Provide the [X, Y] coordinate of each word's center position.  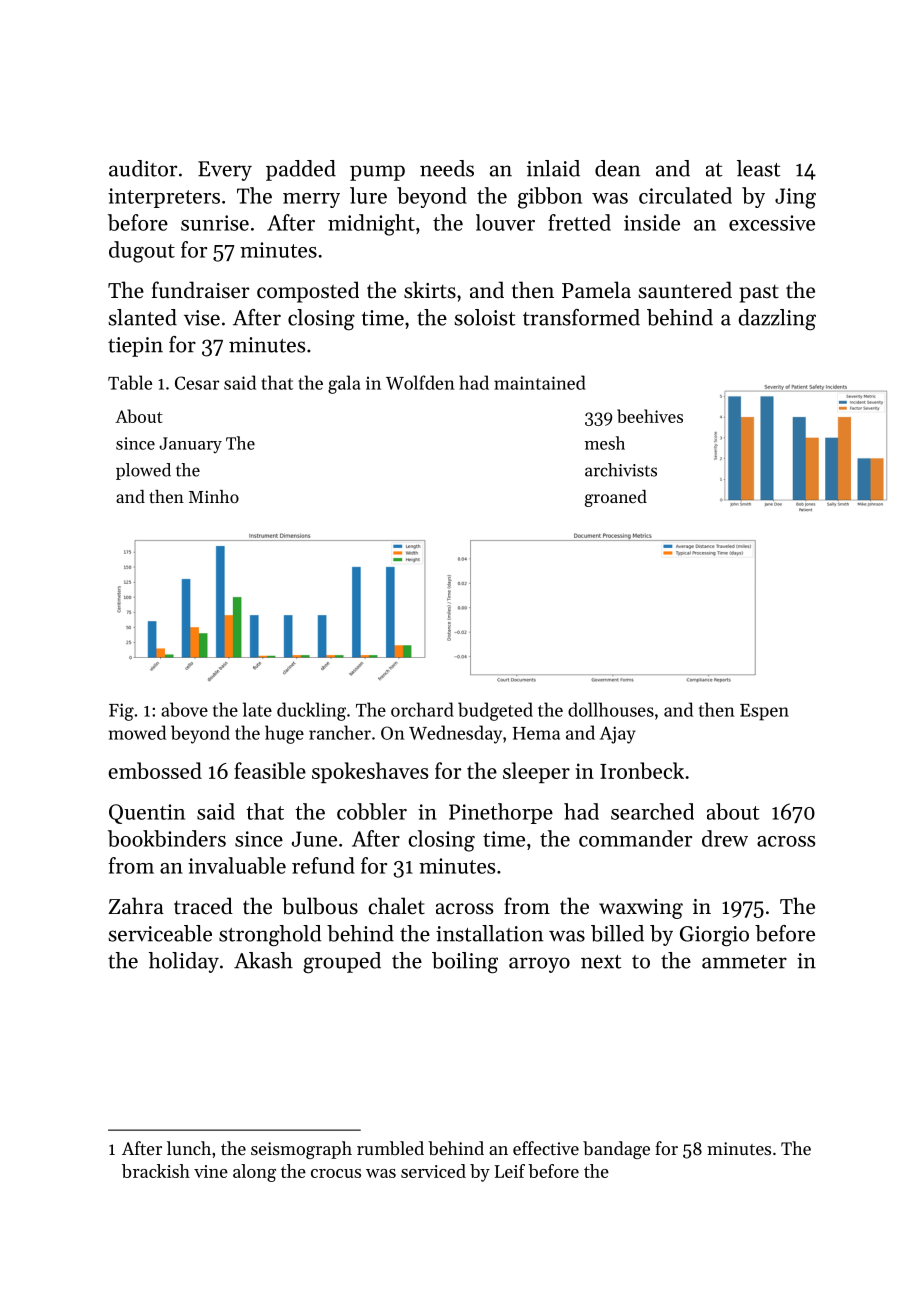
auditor [143, 168]
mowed [137, 732]
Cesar [197, 383]
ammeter [744, 962]
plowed [143, 471]
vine [211, 1171]
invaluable [237, 865]
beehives [650, 416]
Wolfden [420, 382]
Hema [536, 733]
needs [447, 168]
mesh [605, 443]
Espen [764, 712]
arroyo [539, 965]
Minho [214, 496]
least [758, 168]
